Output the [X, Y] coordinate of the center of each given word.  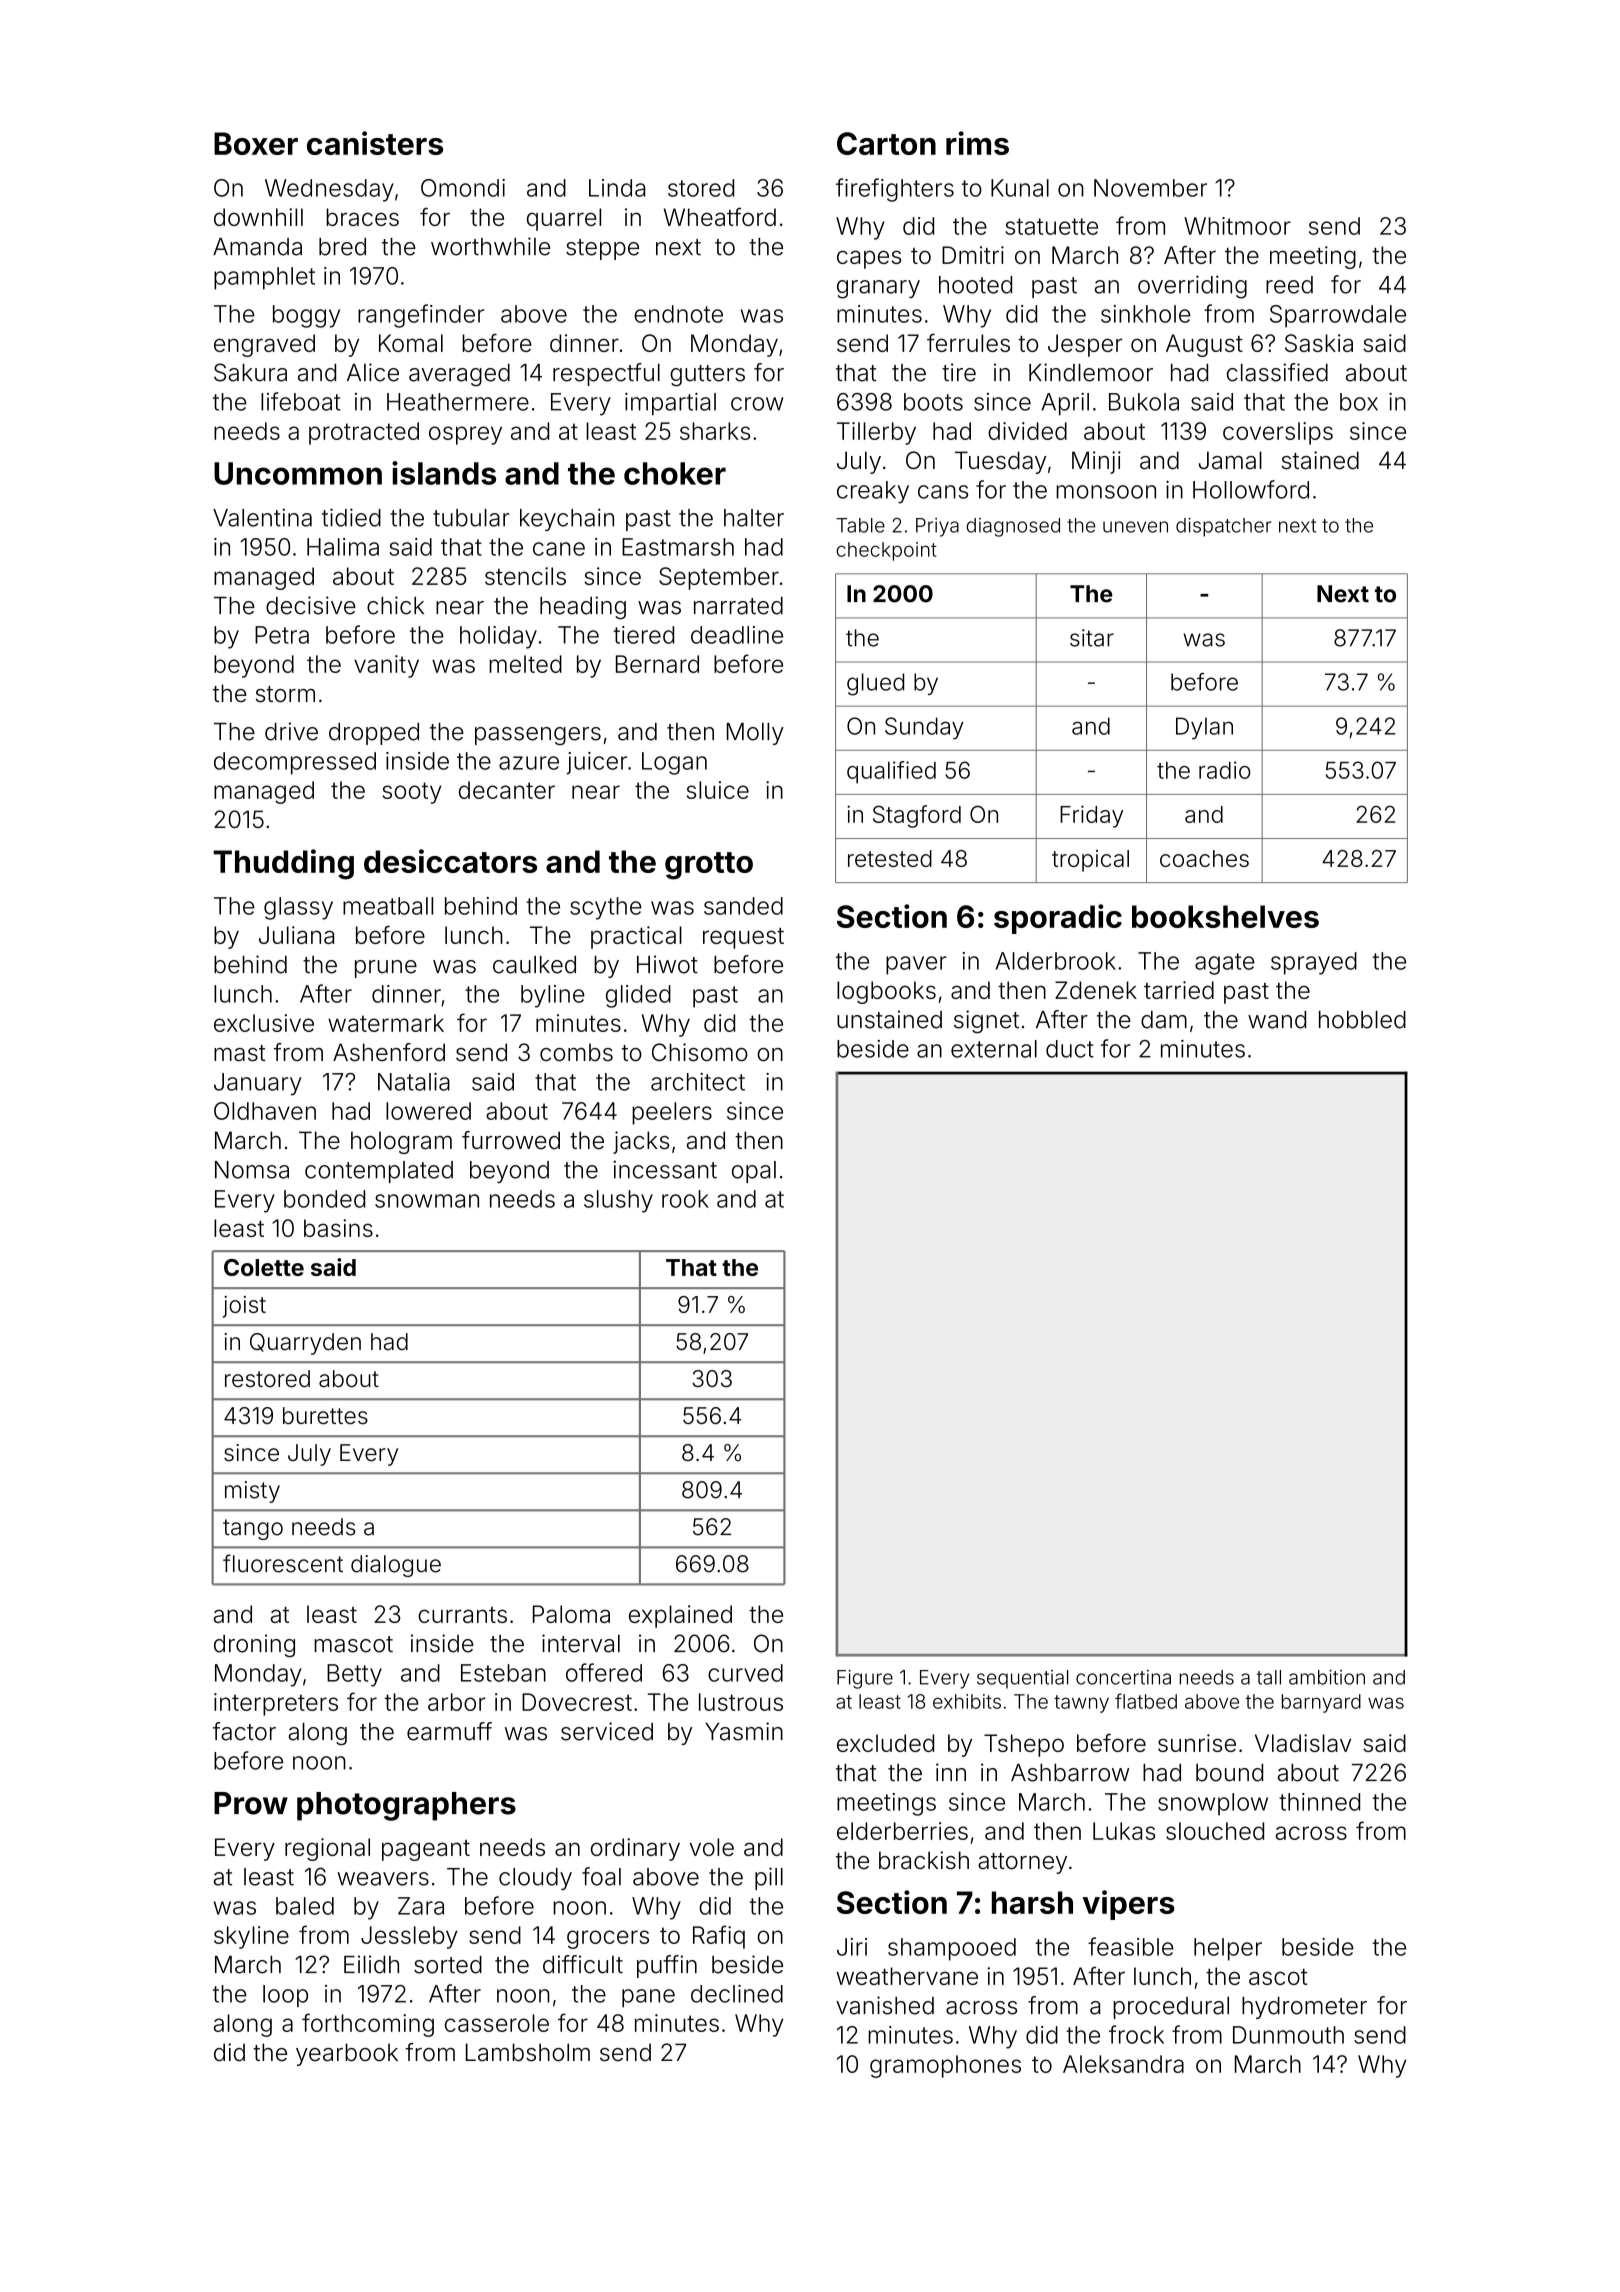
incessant [665, 1169]
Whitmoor [1237, 226]
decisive [311, 605]
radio [1225, 770]
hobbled [1362, 1020]
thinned [1319, 1802]
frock [1136, 2034]
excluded [885, 1743]
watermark [386, 1023]
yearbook [347, 2054]
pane [648, 1998]
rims [977, 143]
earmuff [449, 1731]
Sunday [924, 728]
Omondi [463, 188]
